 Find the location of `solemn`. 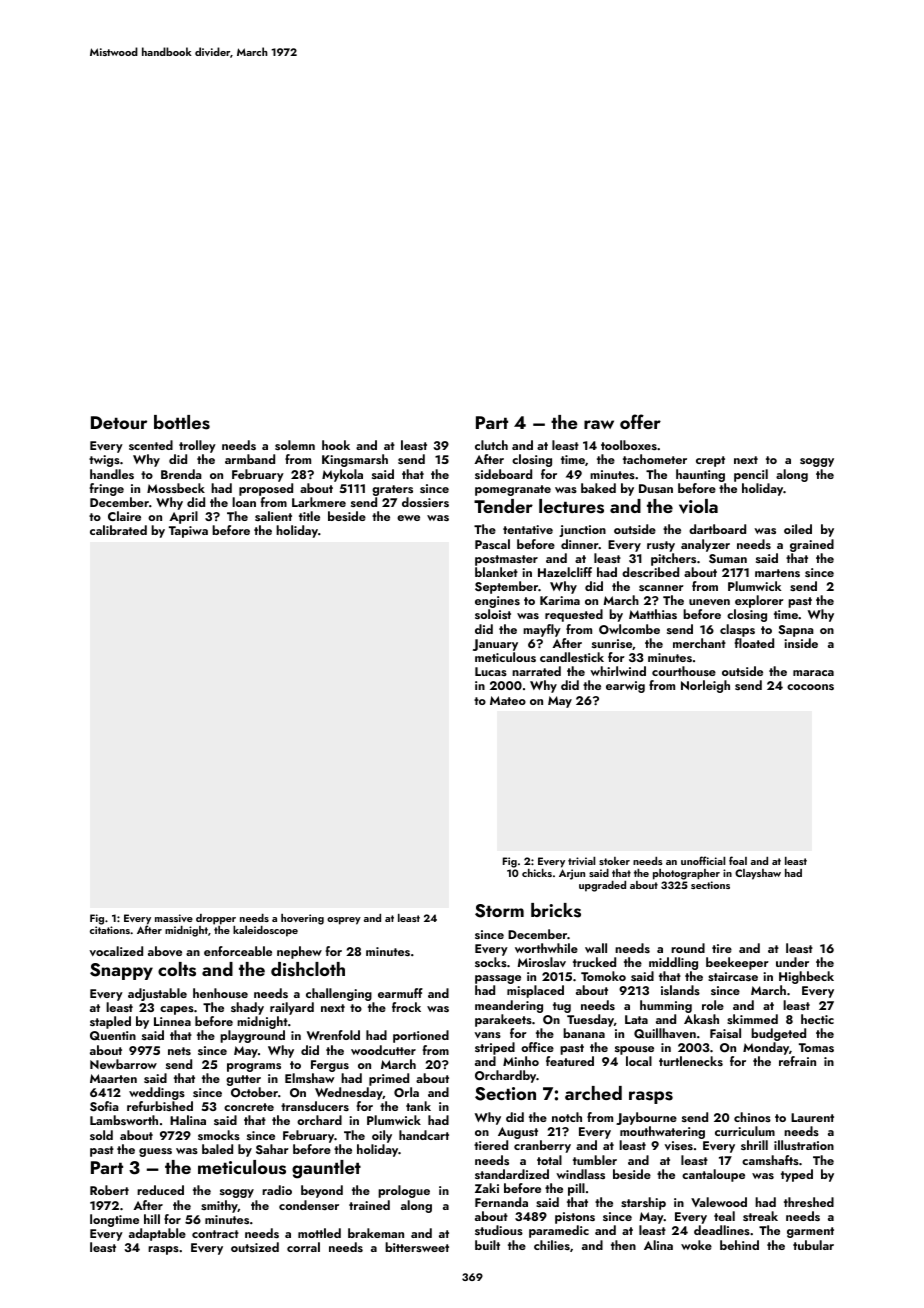

solemn is located at coordinates (295, 445).
